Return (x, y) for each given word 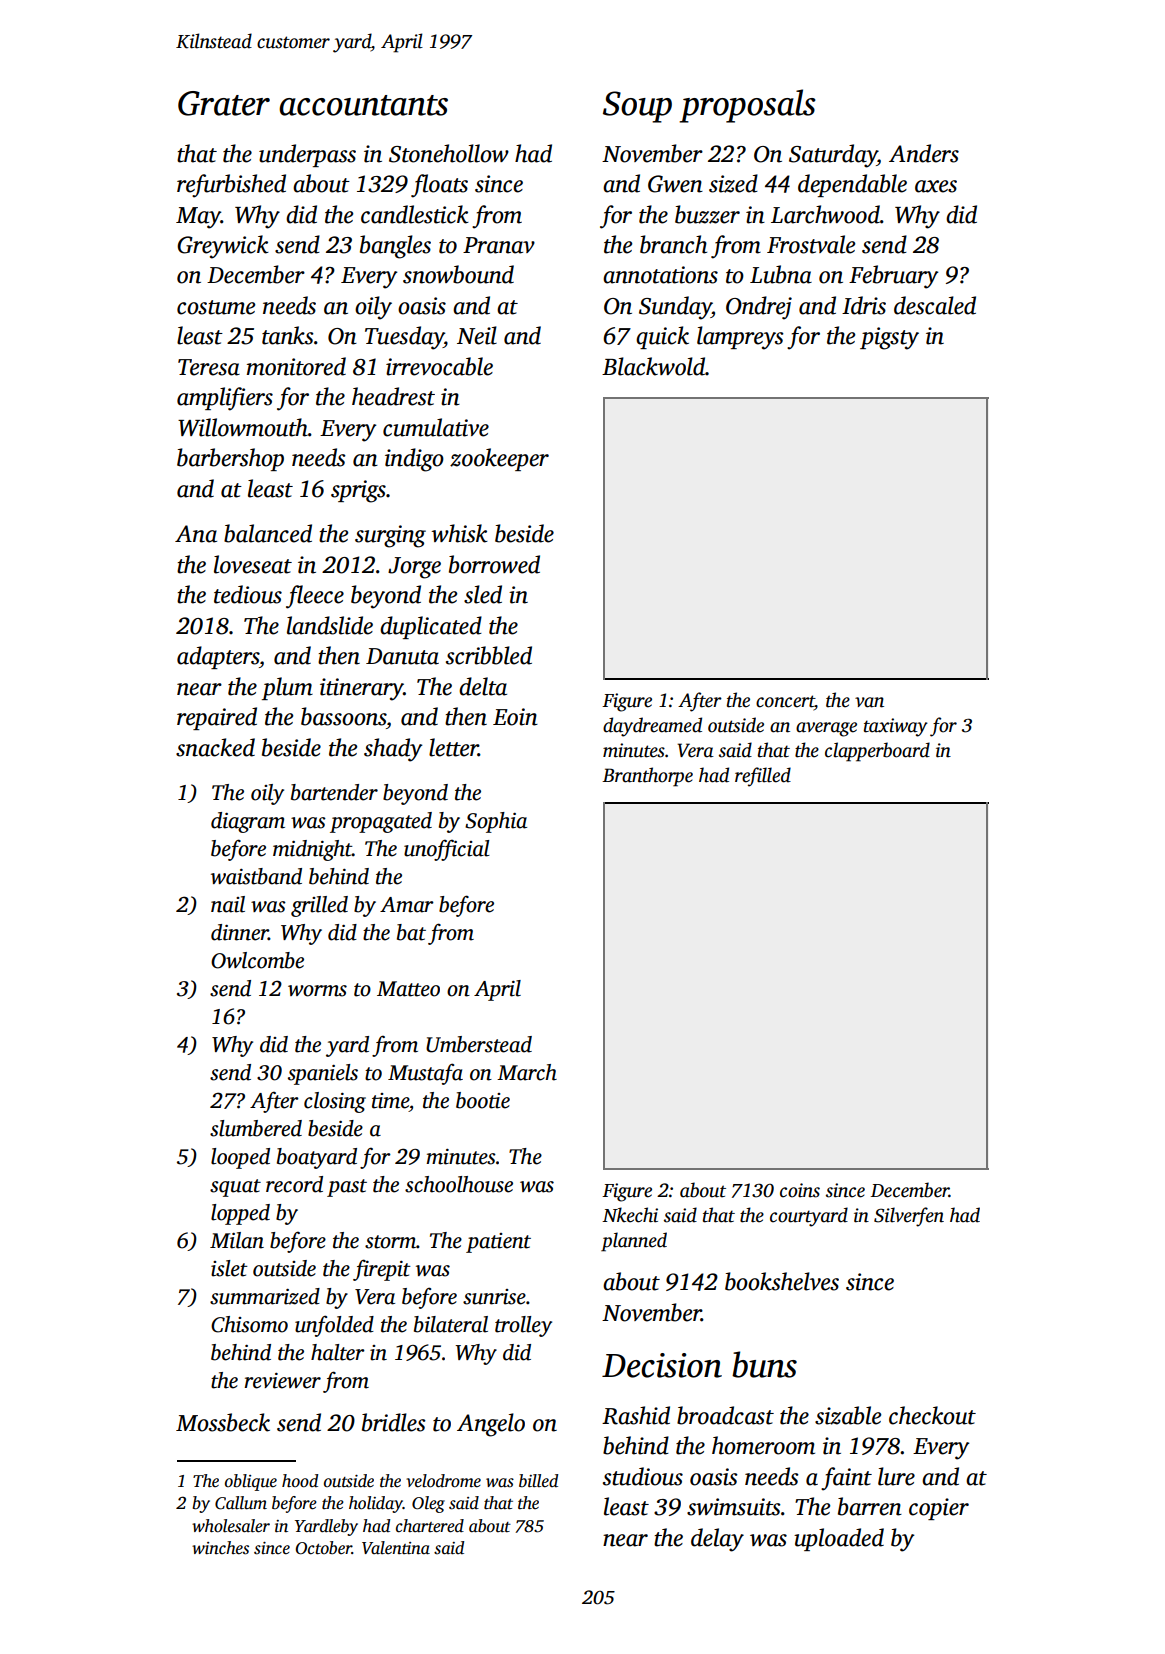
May (198, 218)
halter (338, 1352)
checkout (932, 1415)
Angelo (491, 1425)
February (893, 277)
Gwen (675, 184)
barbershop (230, 459)
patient (498, 1243)
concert (785, 701)
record (294, 1184)
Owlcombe (257, 960)
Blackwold (654, 366)
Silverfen (909, 1217)
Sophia (496, 822)
